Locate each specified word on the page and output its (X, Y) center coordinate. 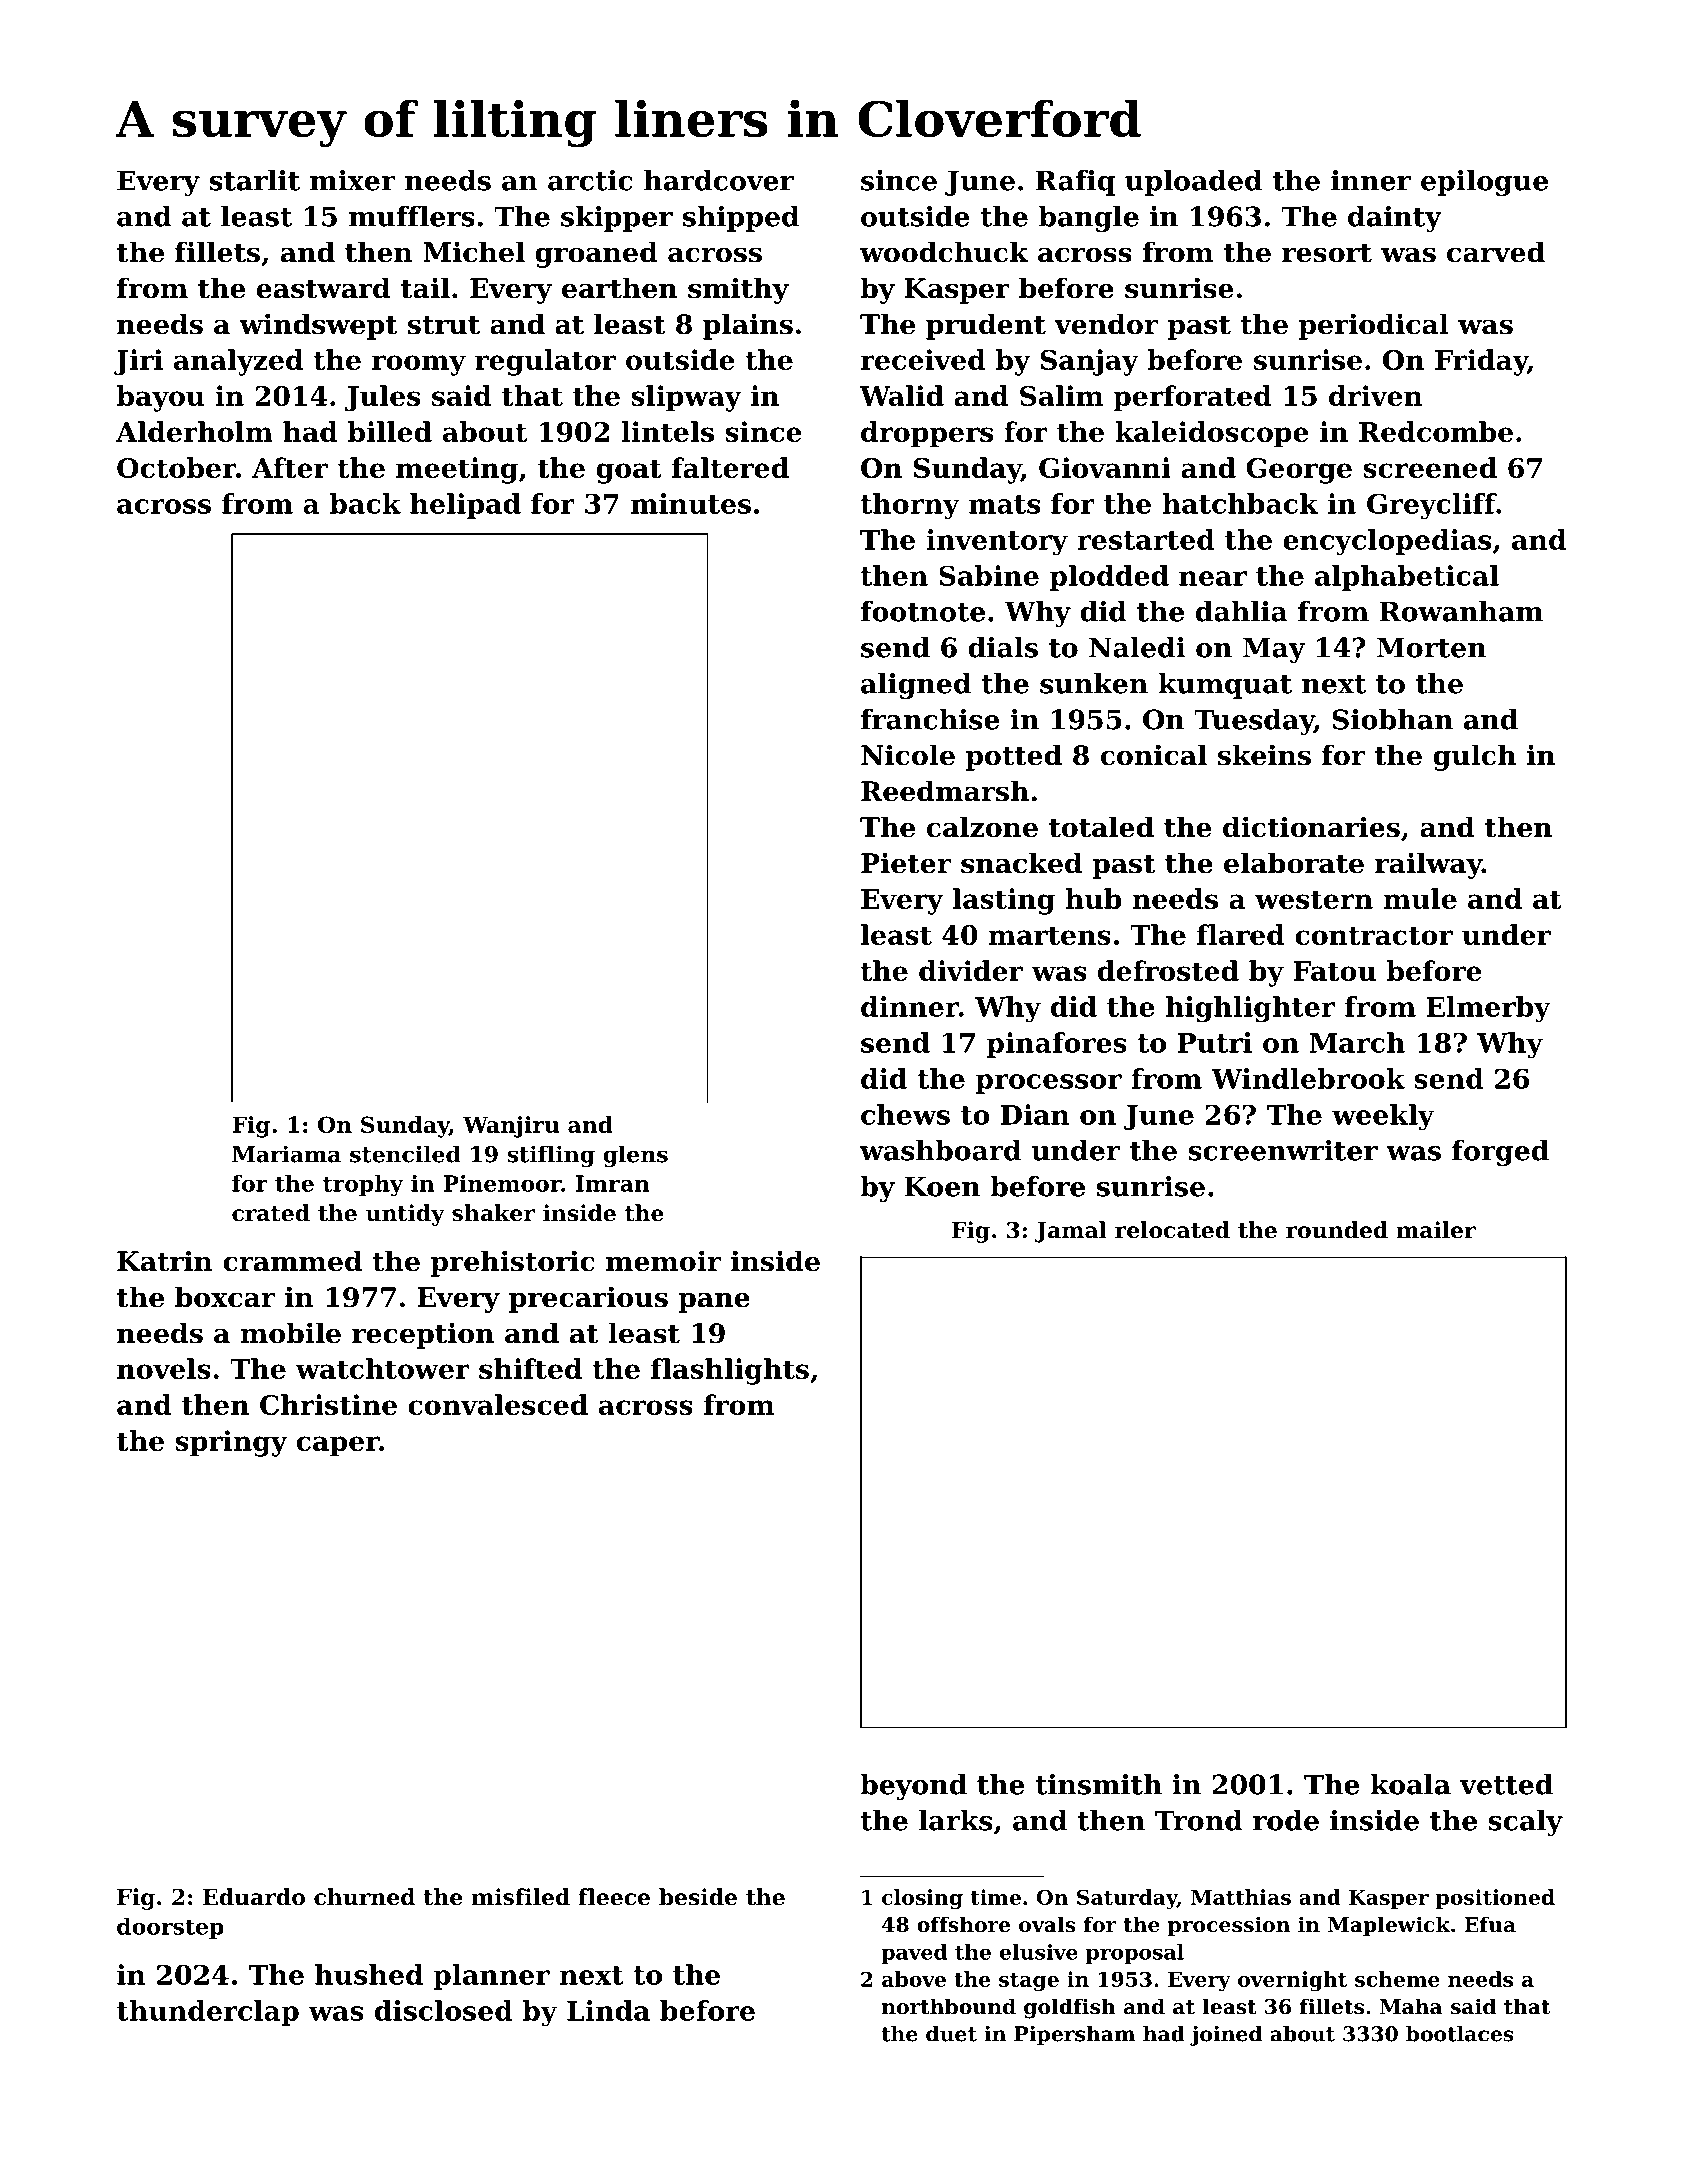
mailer (1436, 1230)
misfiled (520, 1897)
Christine (328, 1404)
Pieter (906, 863)
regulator (545, 362)
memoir (663, 1261)
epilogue (1484, 183)
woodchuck (944, 252)
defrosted (1168, 970)
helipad (465, 506)
